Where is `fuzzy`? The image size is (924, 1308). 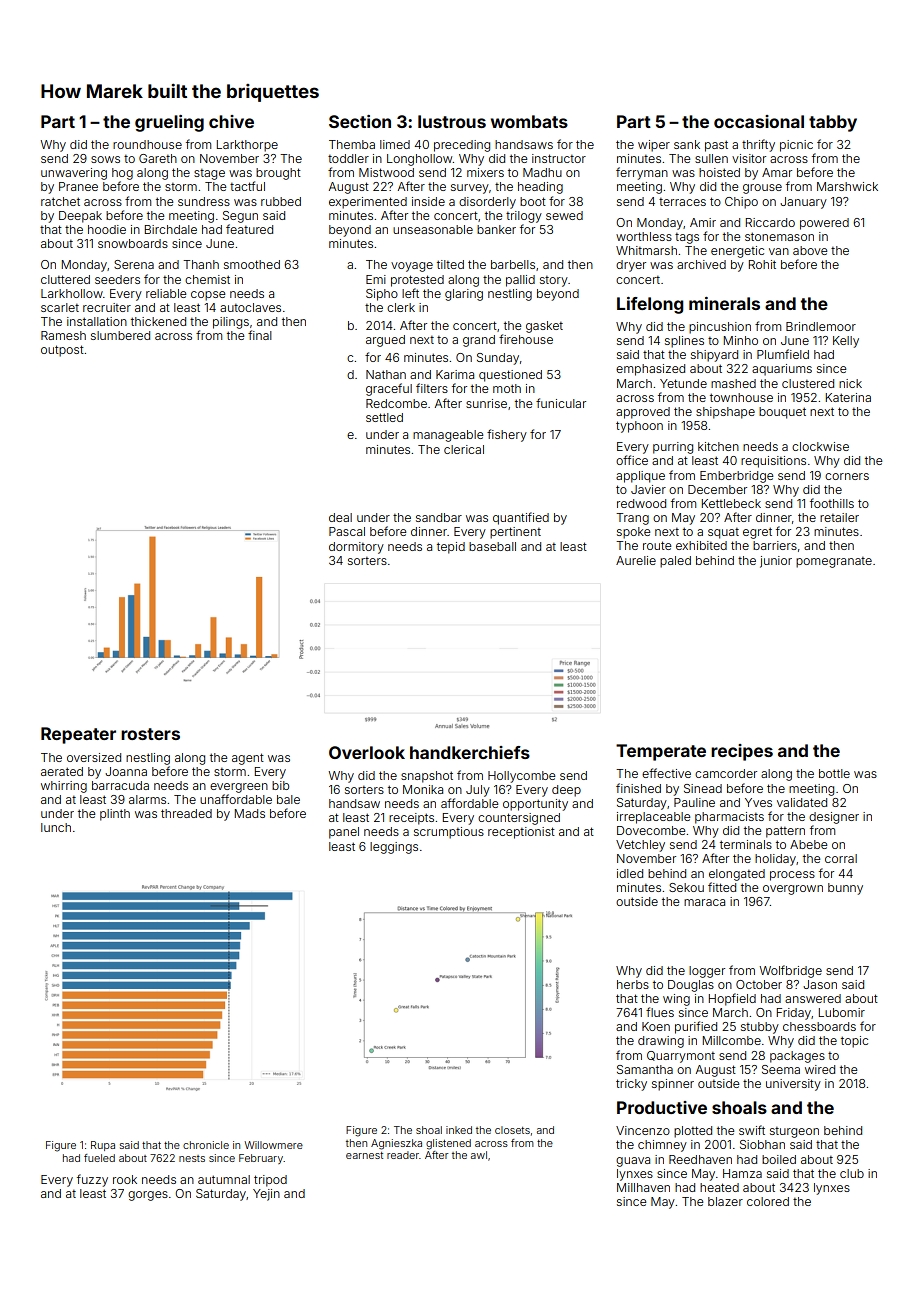
fuzzy is located at coordinates (92, 1180).
